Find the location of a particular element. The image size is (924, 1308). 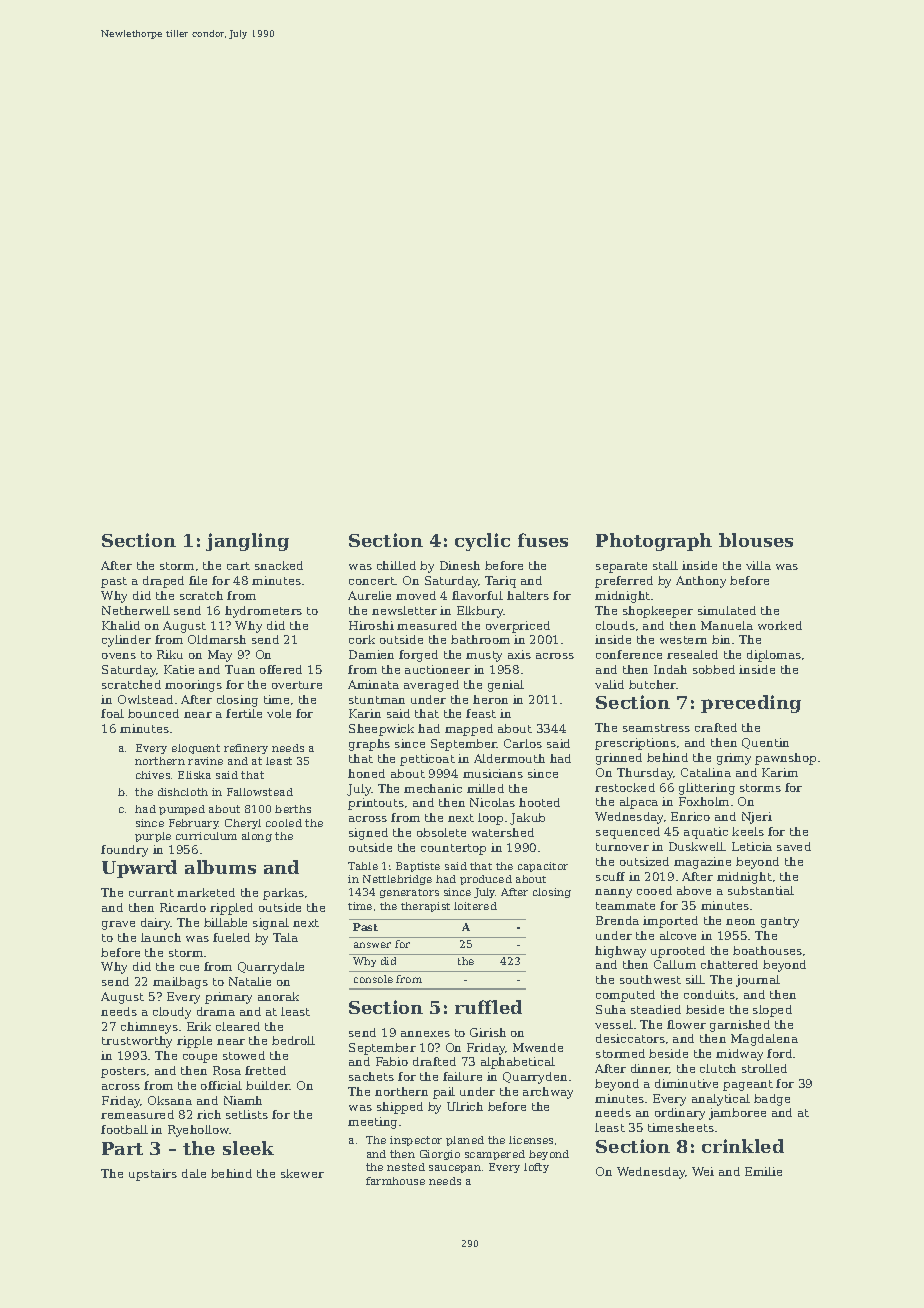

cart is located at coordinates (238, 566).
